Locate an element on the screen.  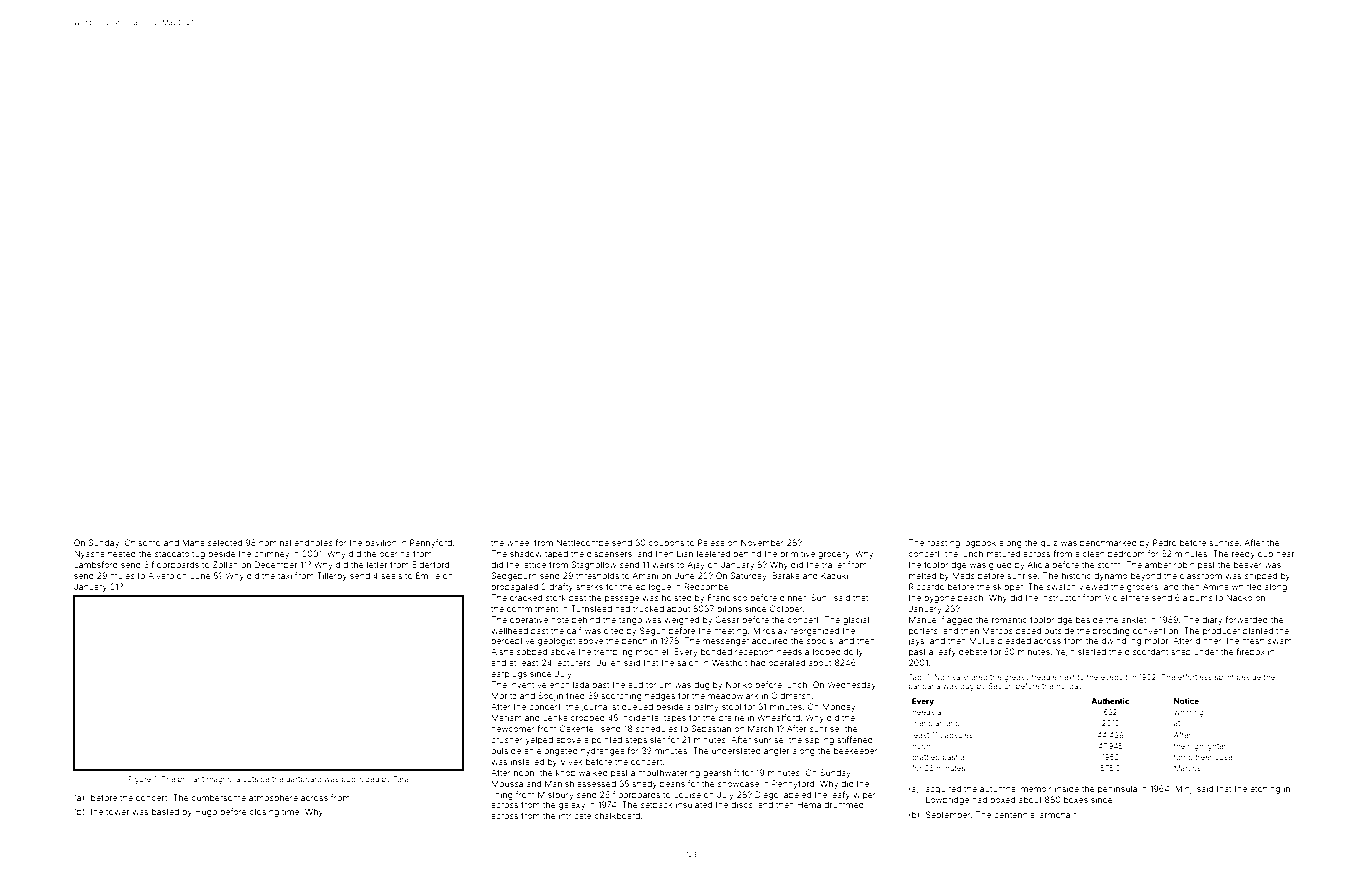
logbook is located at coordinates (979, 543).
